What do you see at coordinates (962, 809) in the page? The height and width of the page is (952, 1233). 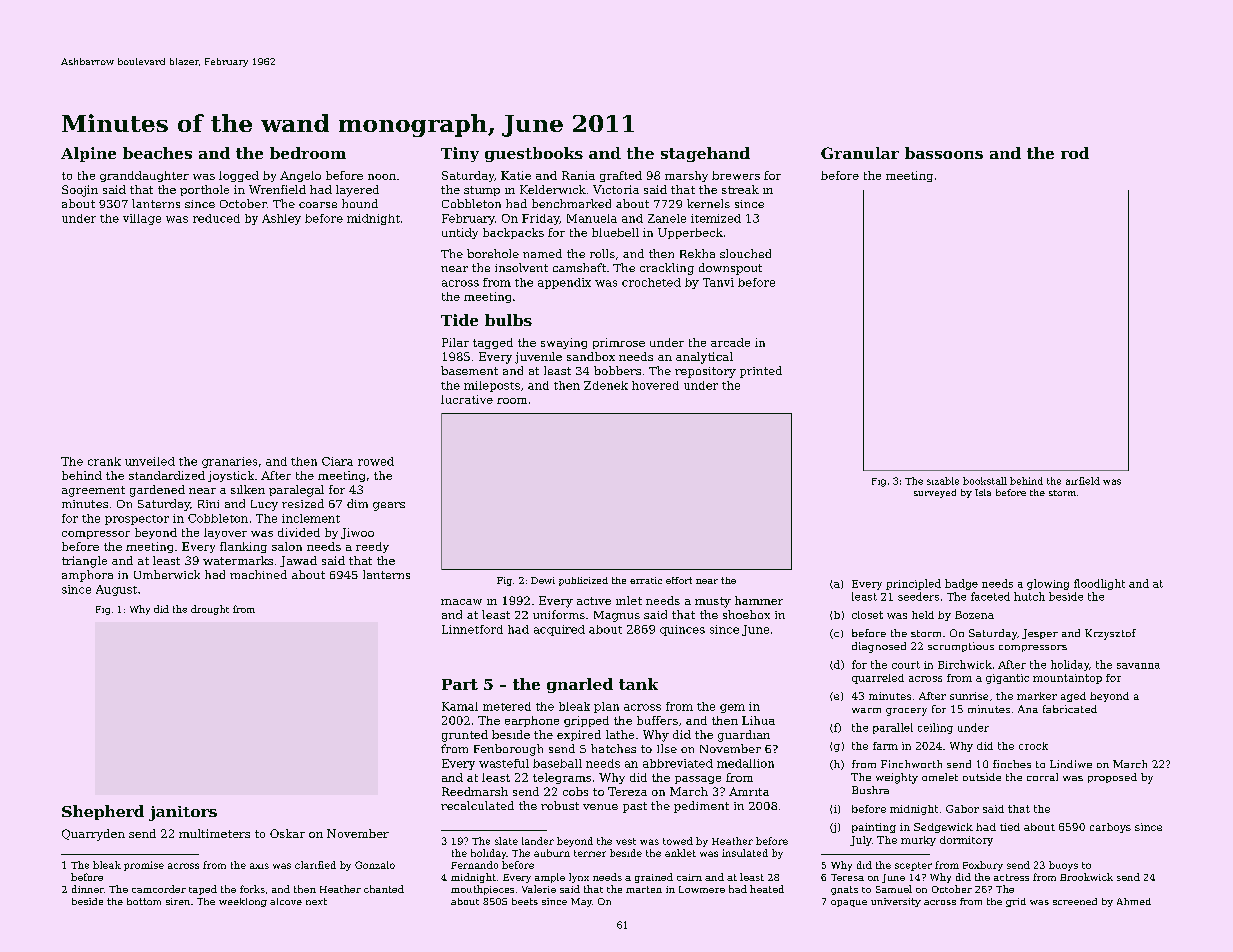 I see `Gabor` at bounding box center [962, 809].
